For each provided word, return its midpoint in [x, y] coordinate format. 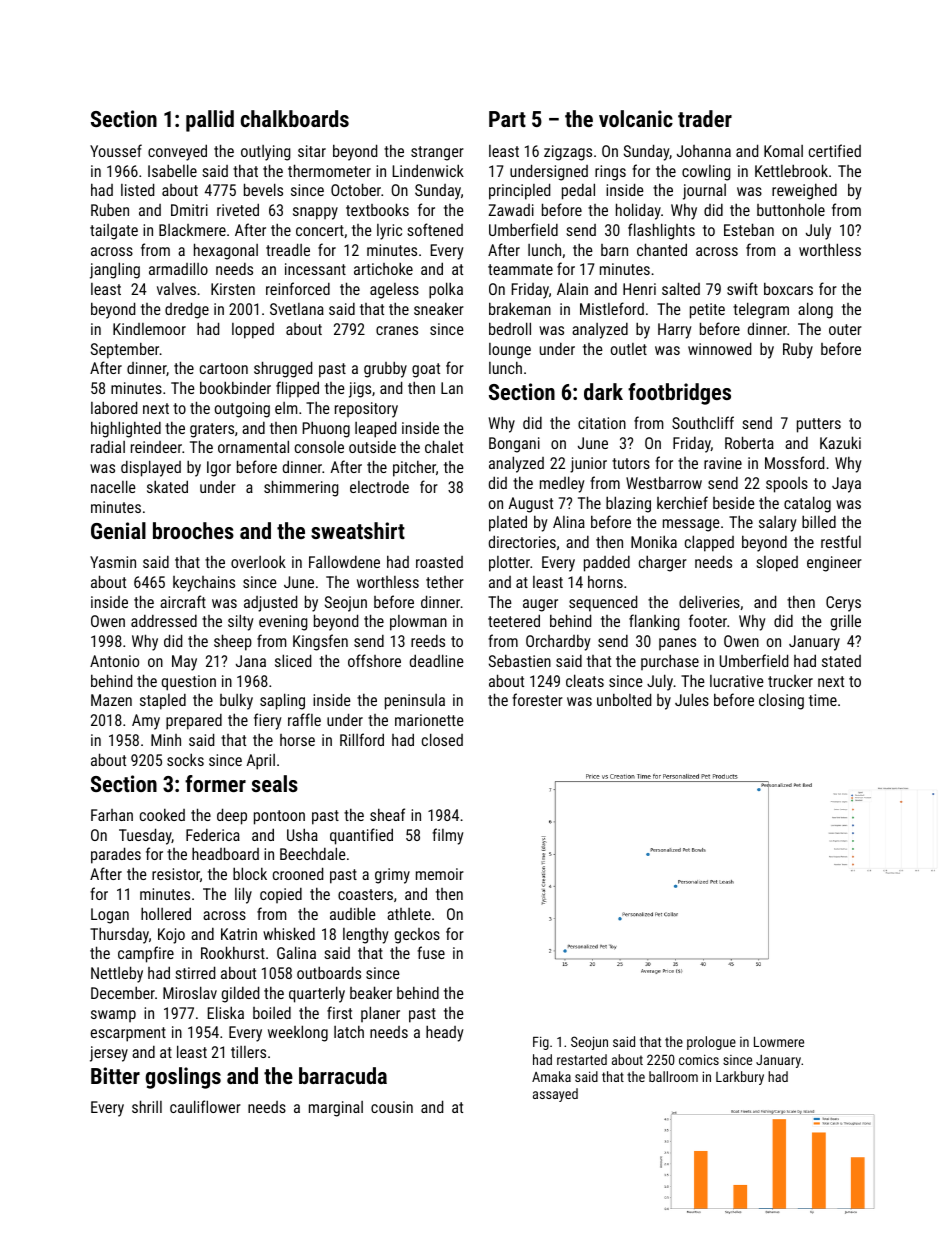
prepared [194, 722]
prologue [711, 1043]
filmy [448, 836]
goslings [183, 1078]
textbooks [377, 209]
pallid [210, 121]
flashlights [661, 231]
